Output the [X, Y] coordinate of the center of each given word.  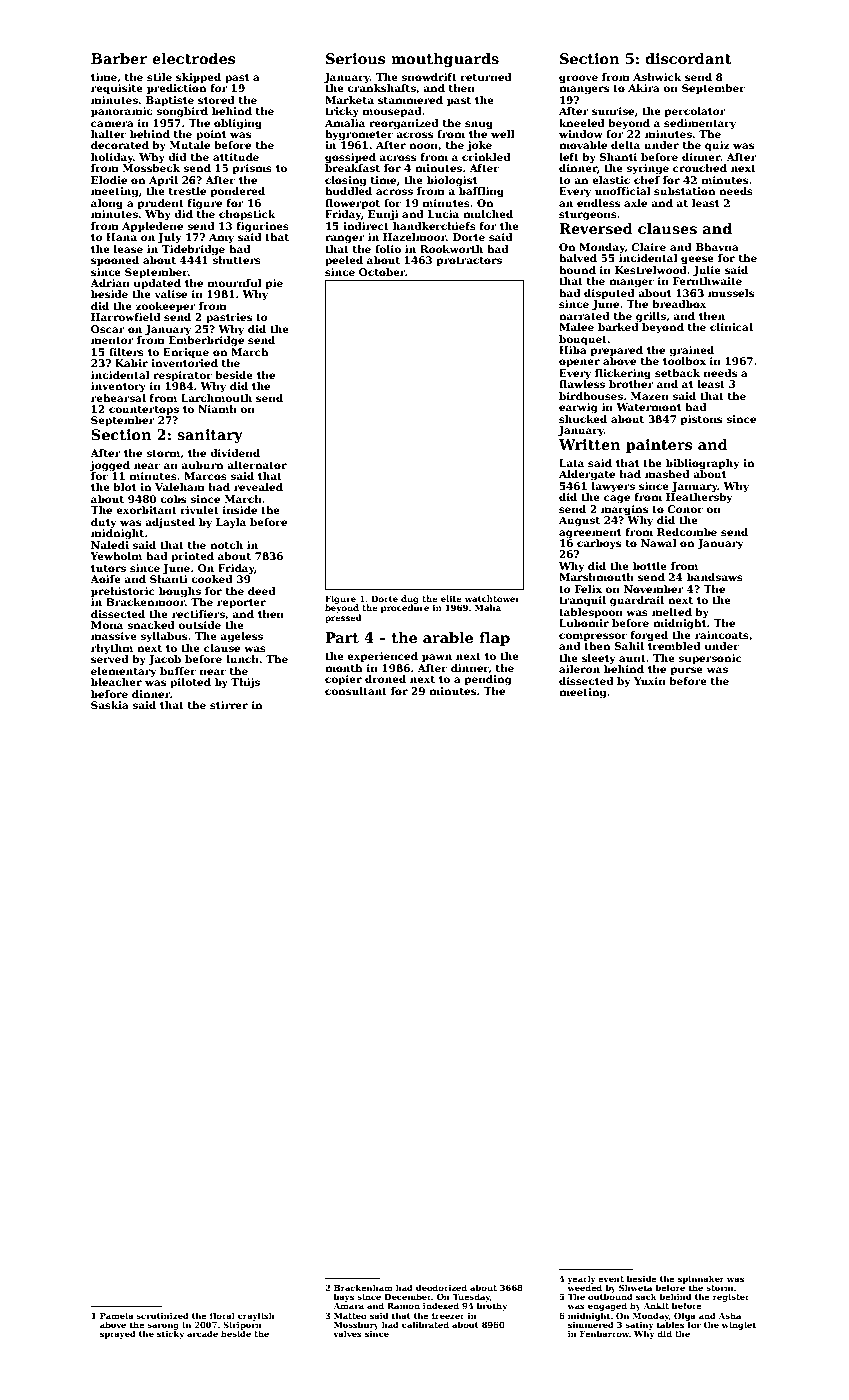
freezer [448, 1315]
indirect [366, 226]
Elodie [109, 180]
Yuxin [650, 681]
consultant [356, 691]
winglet [739, 1325]
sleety [599, 659]
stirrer [229, 705]
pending [488, 680]
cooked [212, 579]
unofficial [623, 191]
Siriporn [242, 1326]
